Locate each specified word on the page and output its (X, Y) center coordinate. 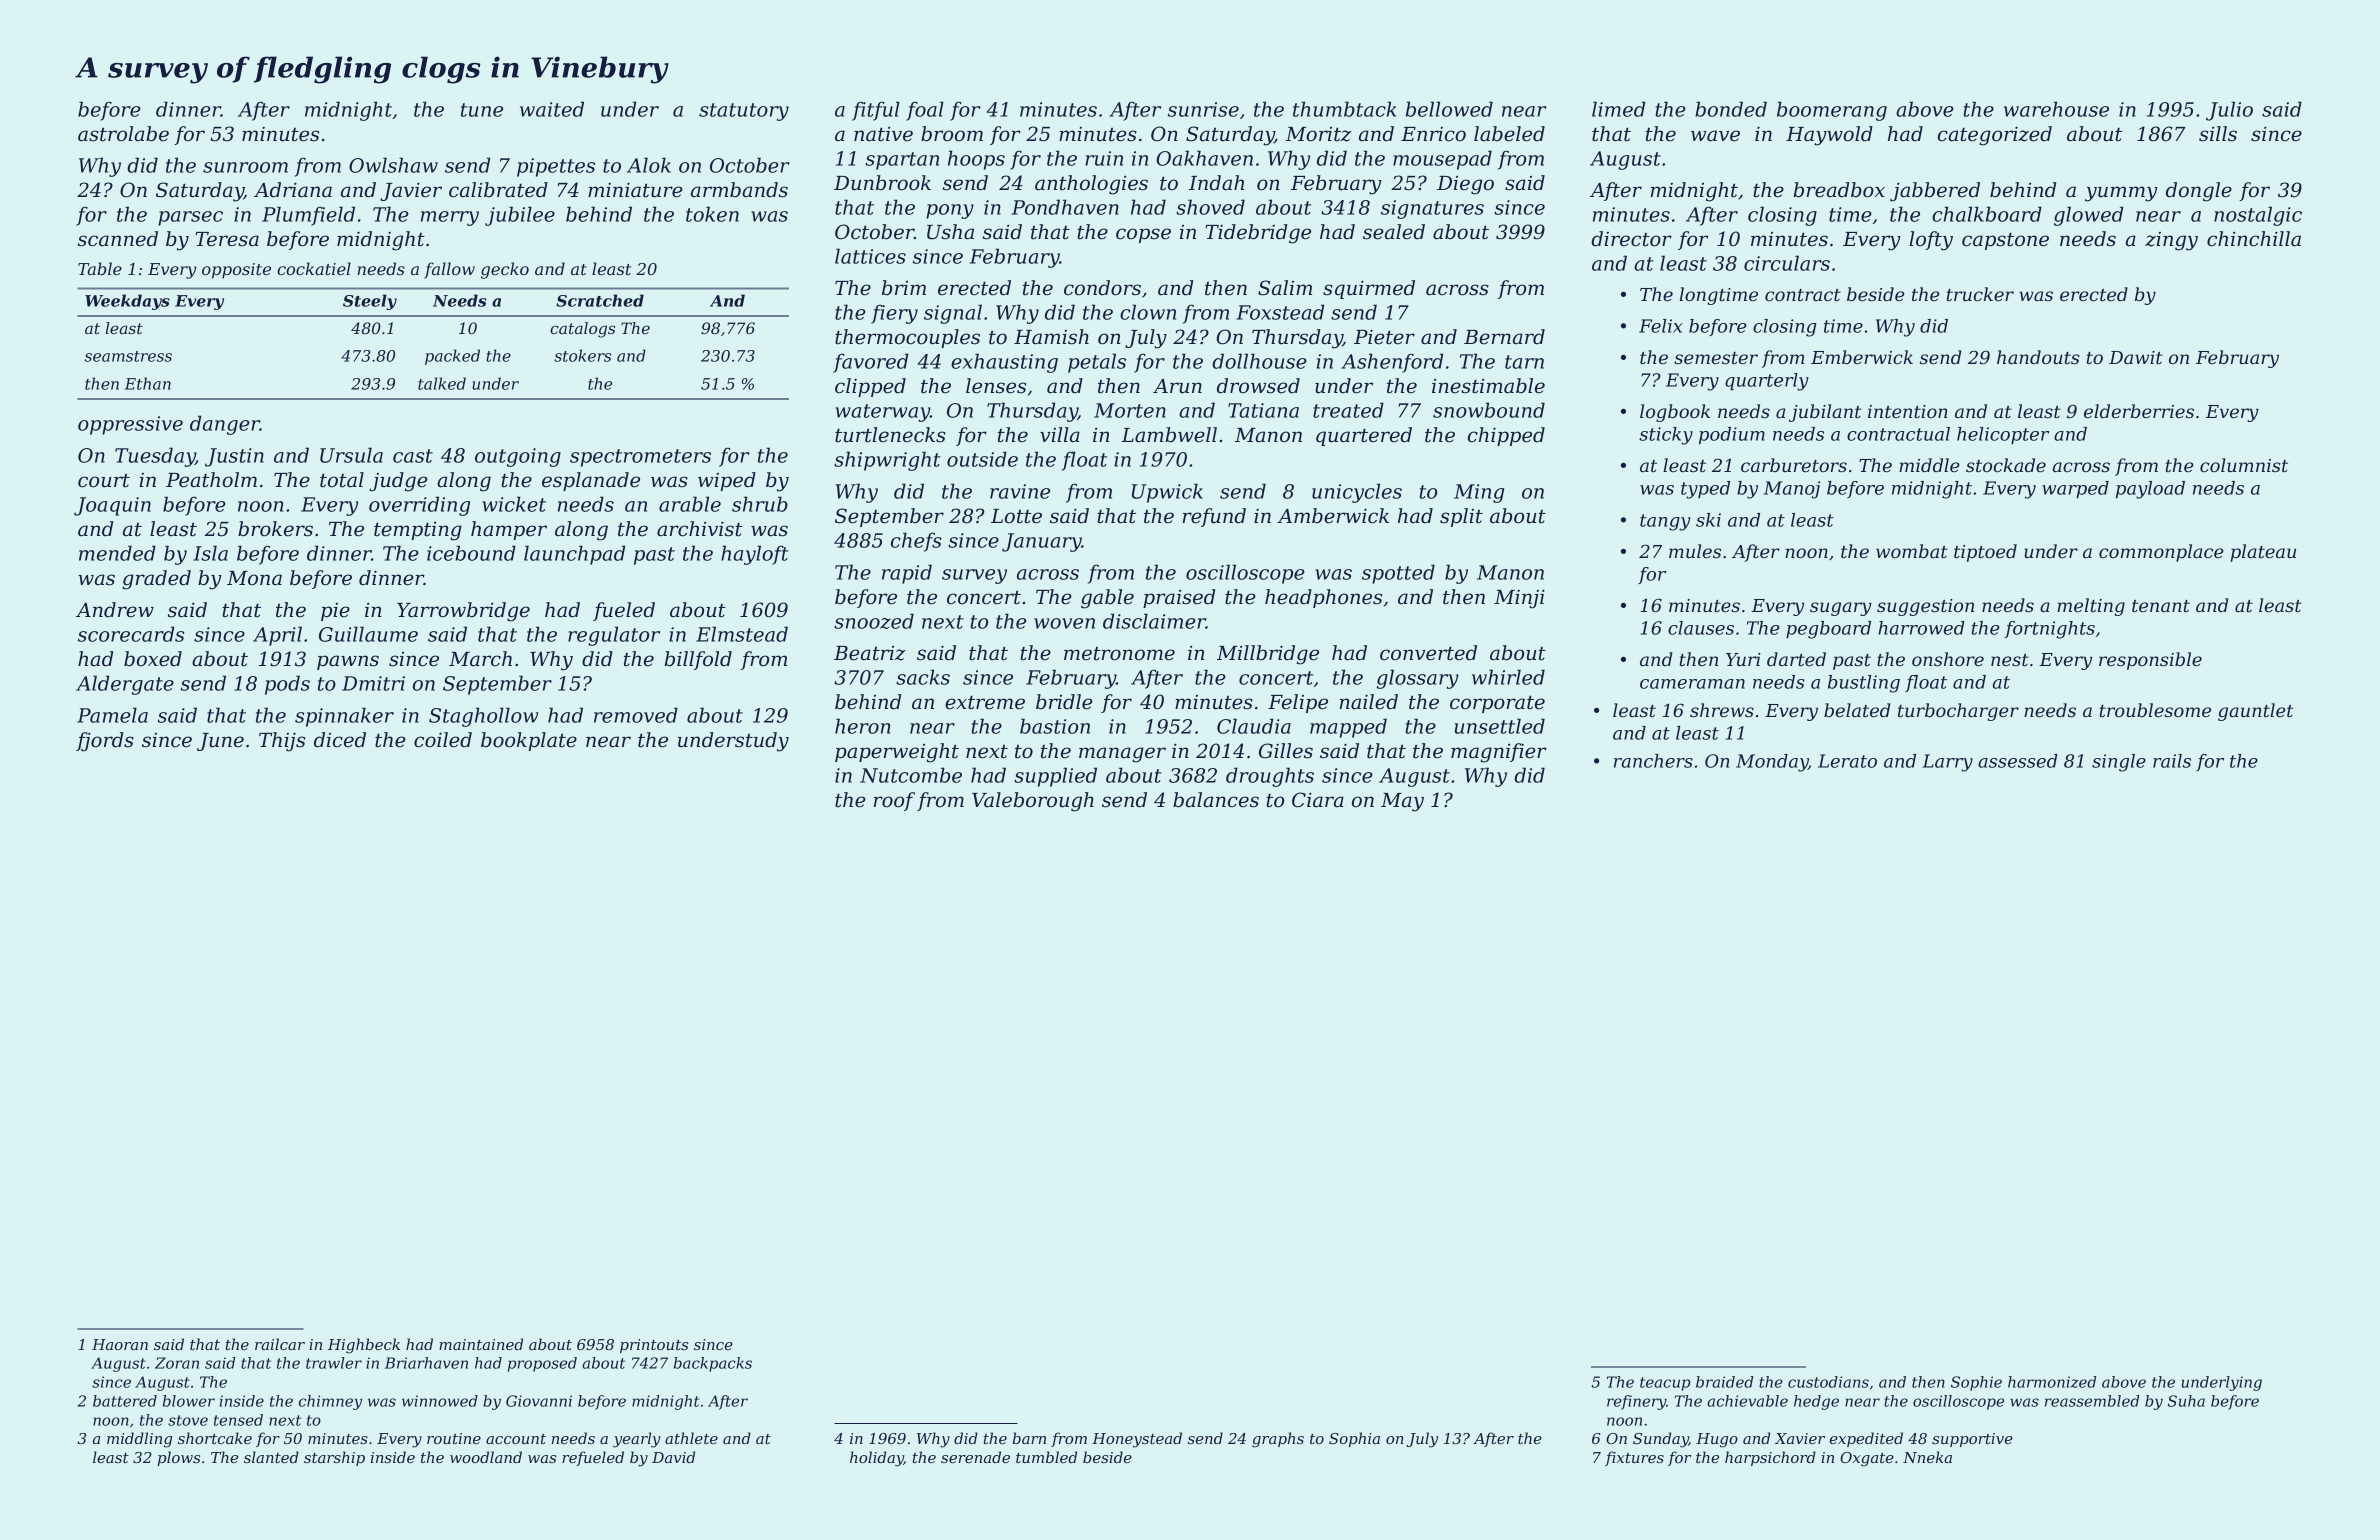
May (1402, 802)
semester (1716, 358)
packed (452, 357)
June (220, 742)
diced (340, 740)
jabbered (1935, 192)
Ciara (1318, 800)
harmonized (2052, 1382)
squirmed (1369, 289)
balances (1216, 800)
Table (100, 268)
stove (188, 1420)
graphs (1278, 1440)
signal (953, 314)
